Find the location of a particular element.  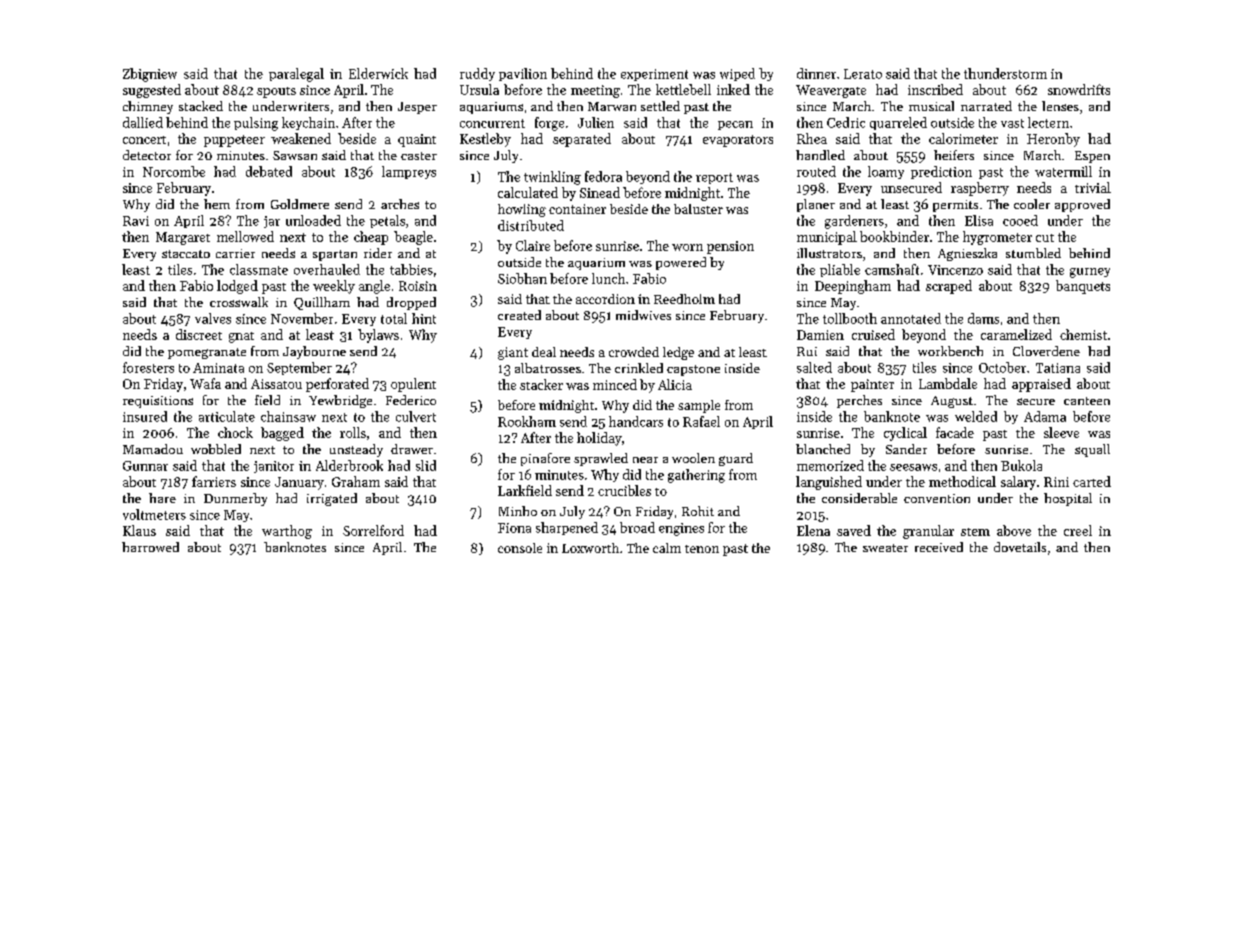

Weavergate is located at coordinates (831, 91).
